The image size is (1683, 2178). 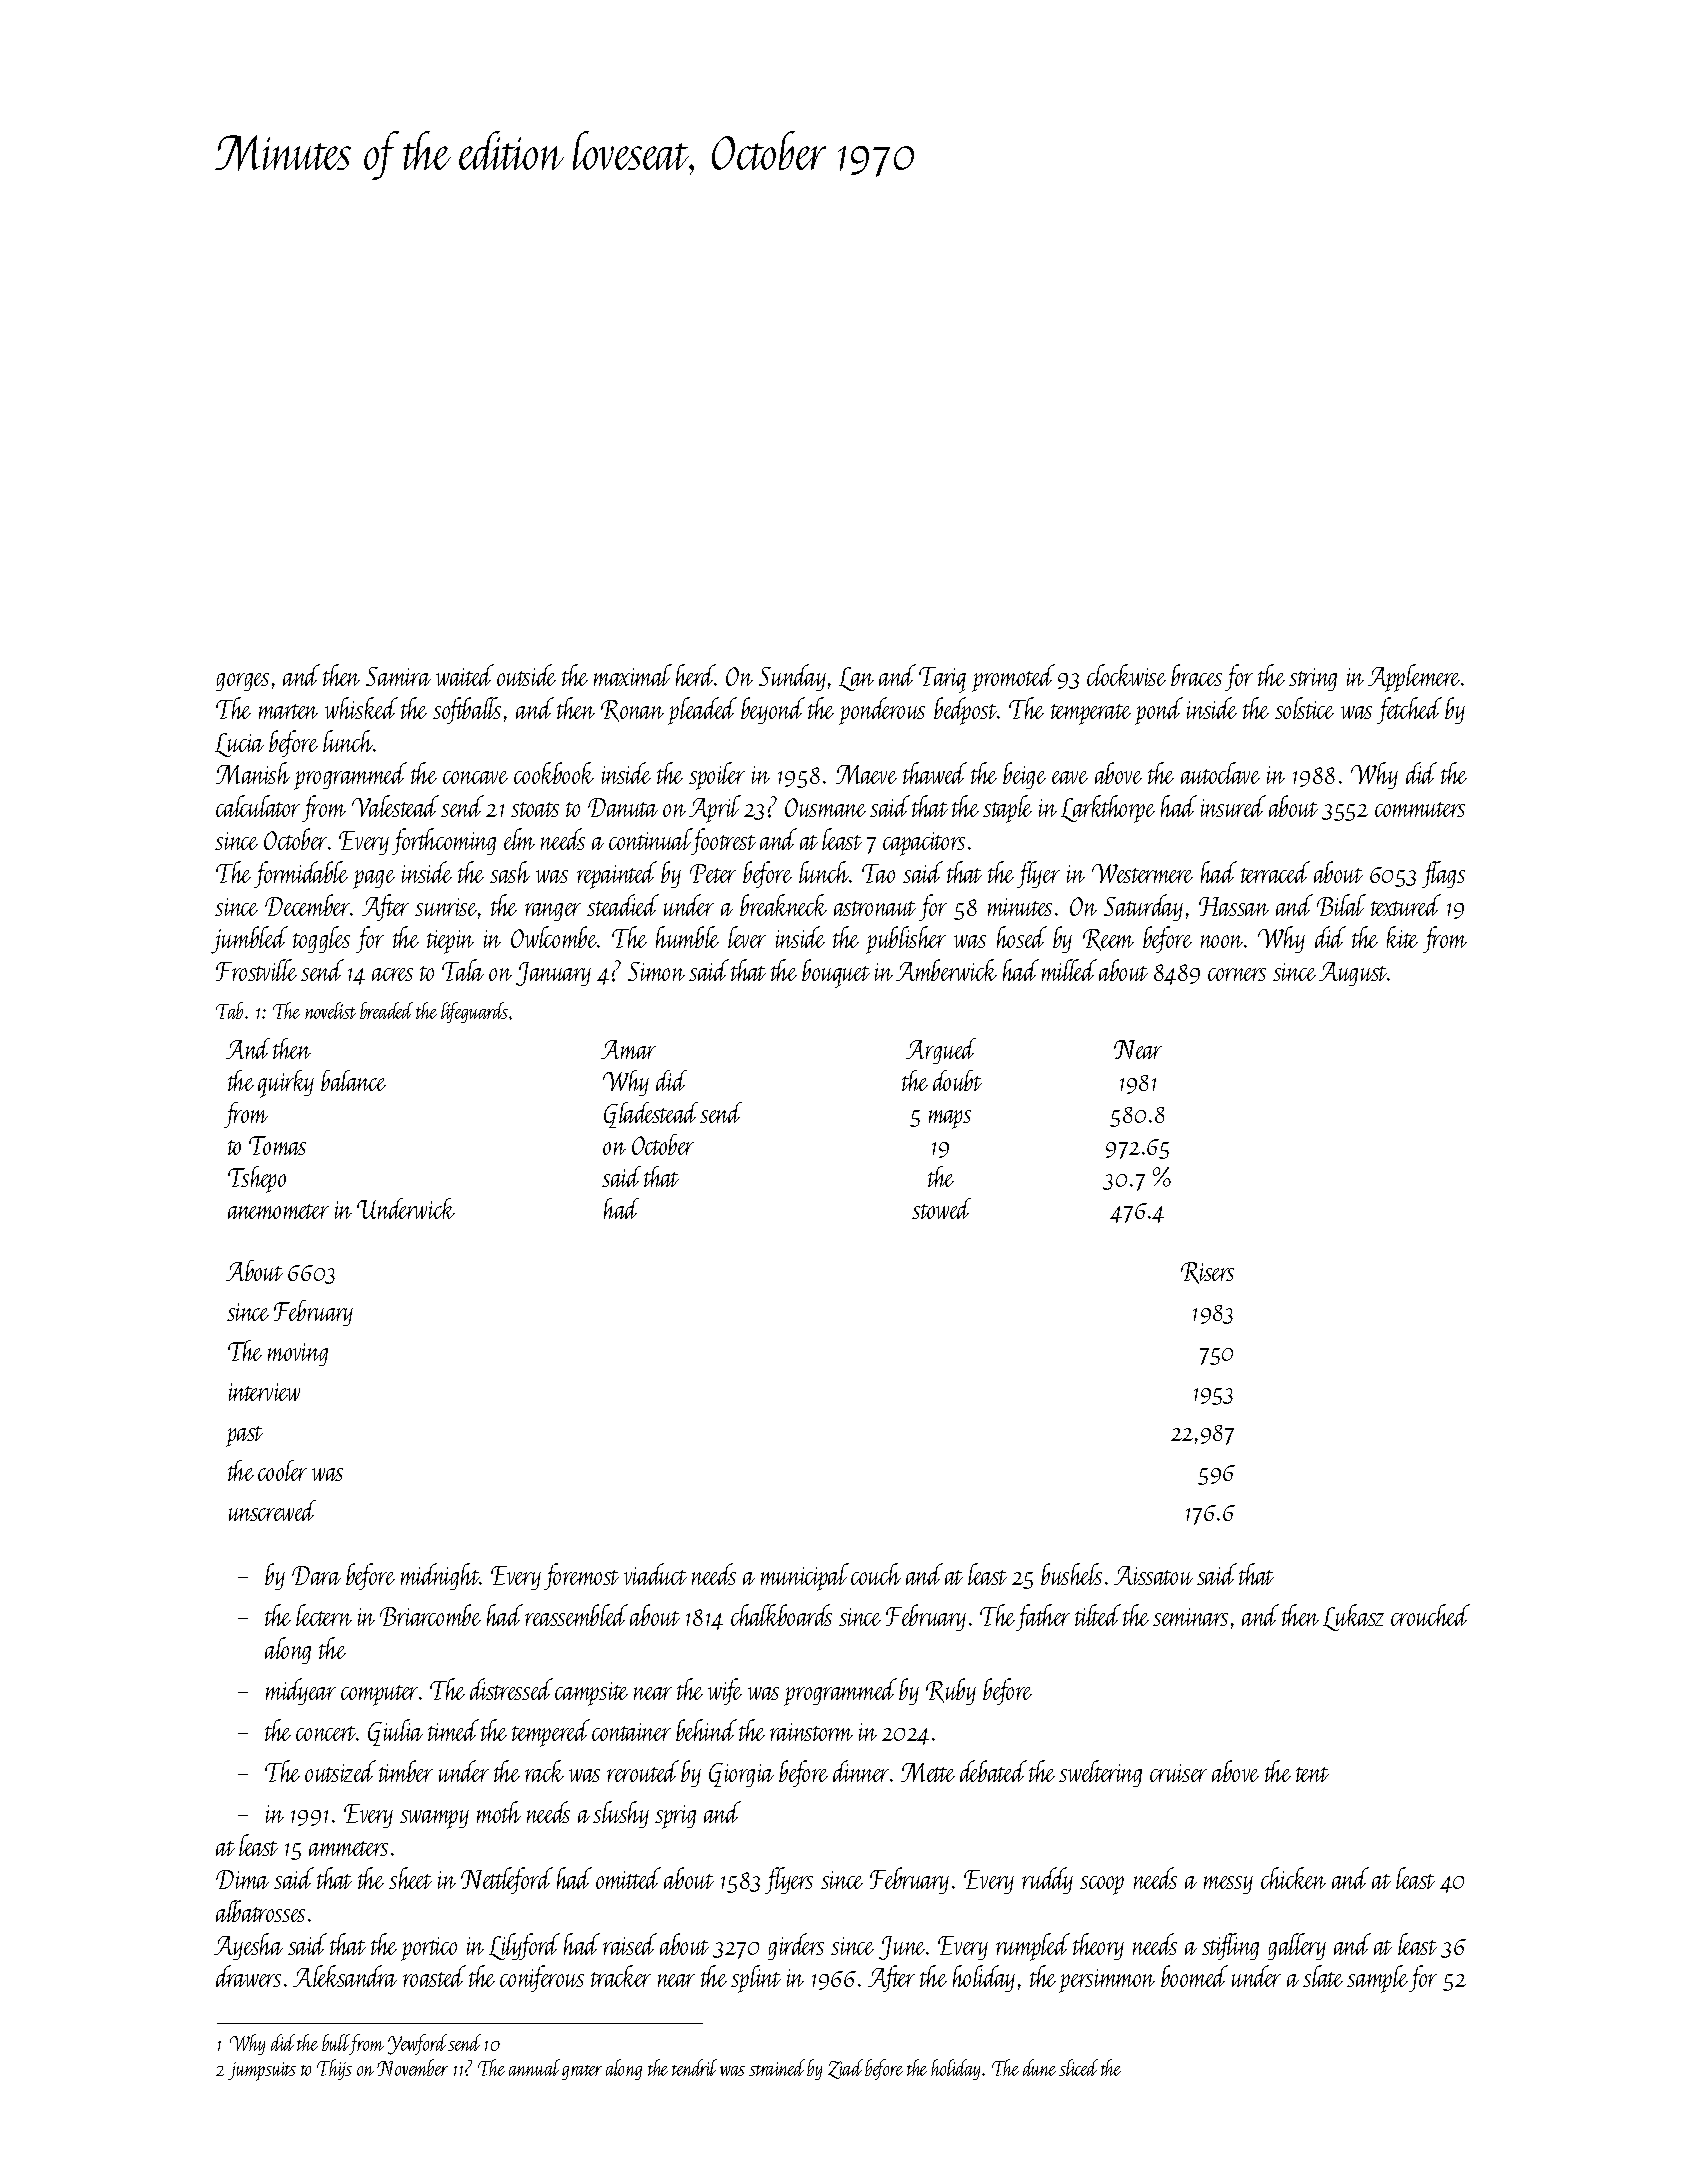 I want to click on August, so click(x=1353, y=974).
